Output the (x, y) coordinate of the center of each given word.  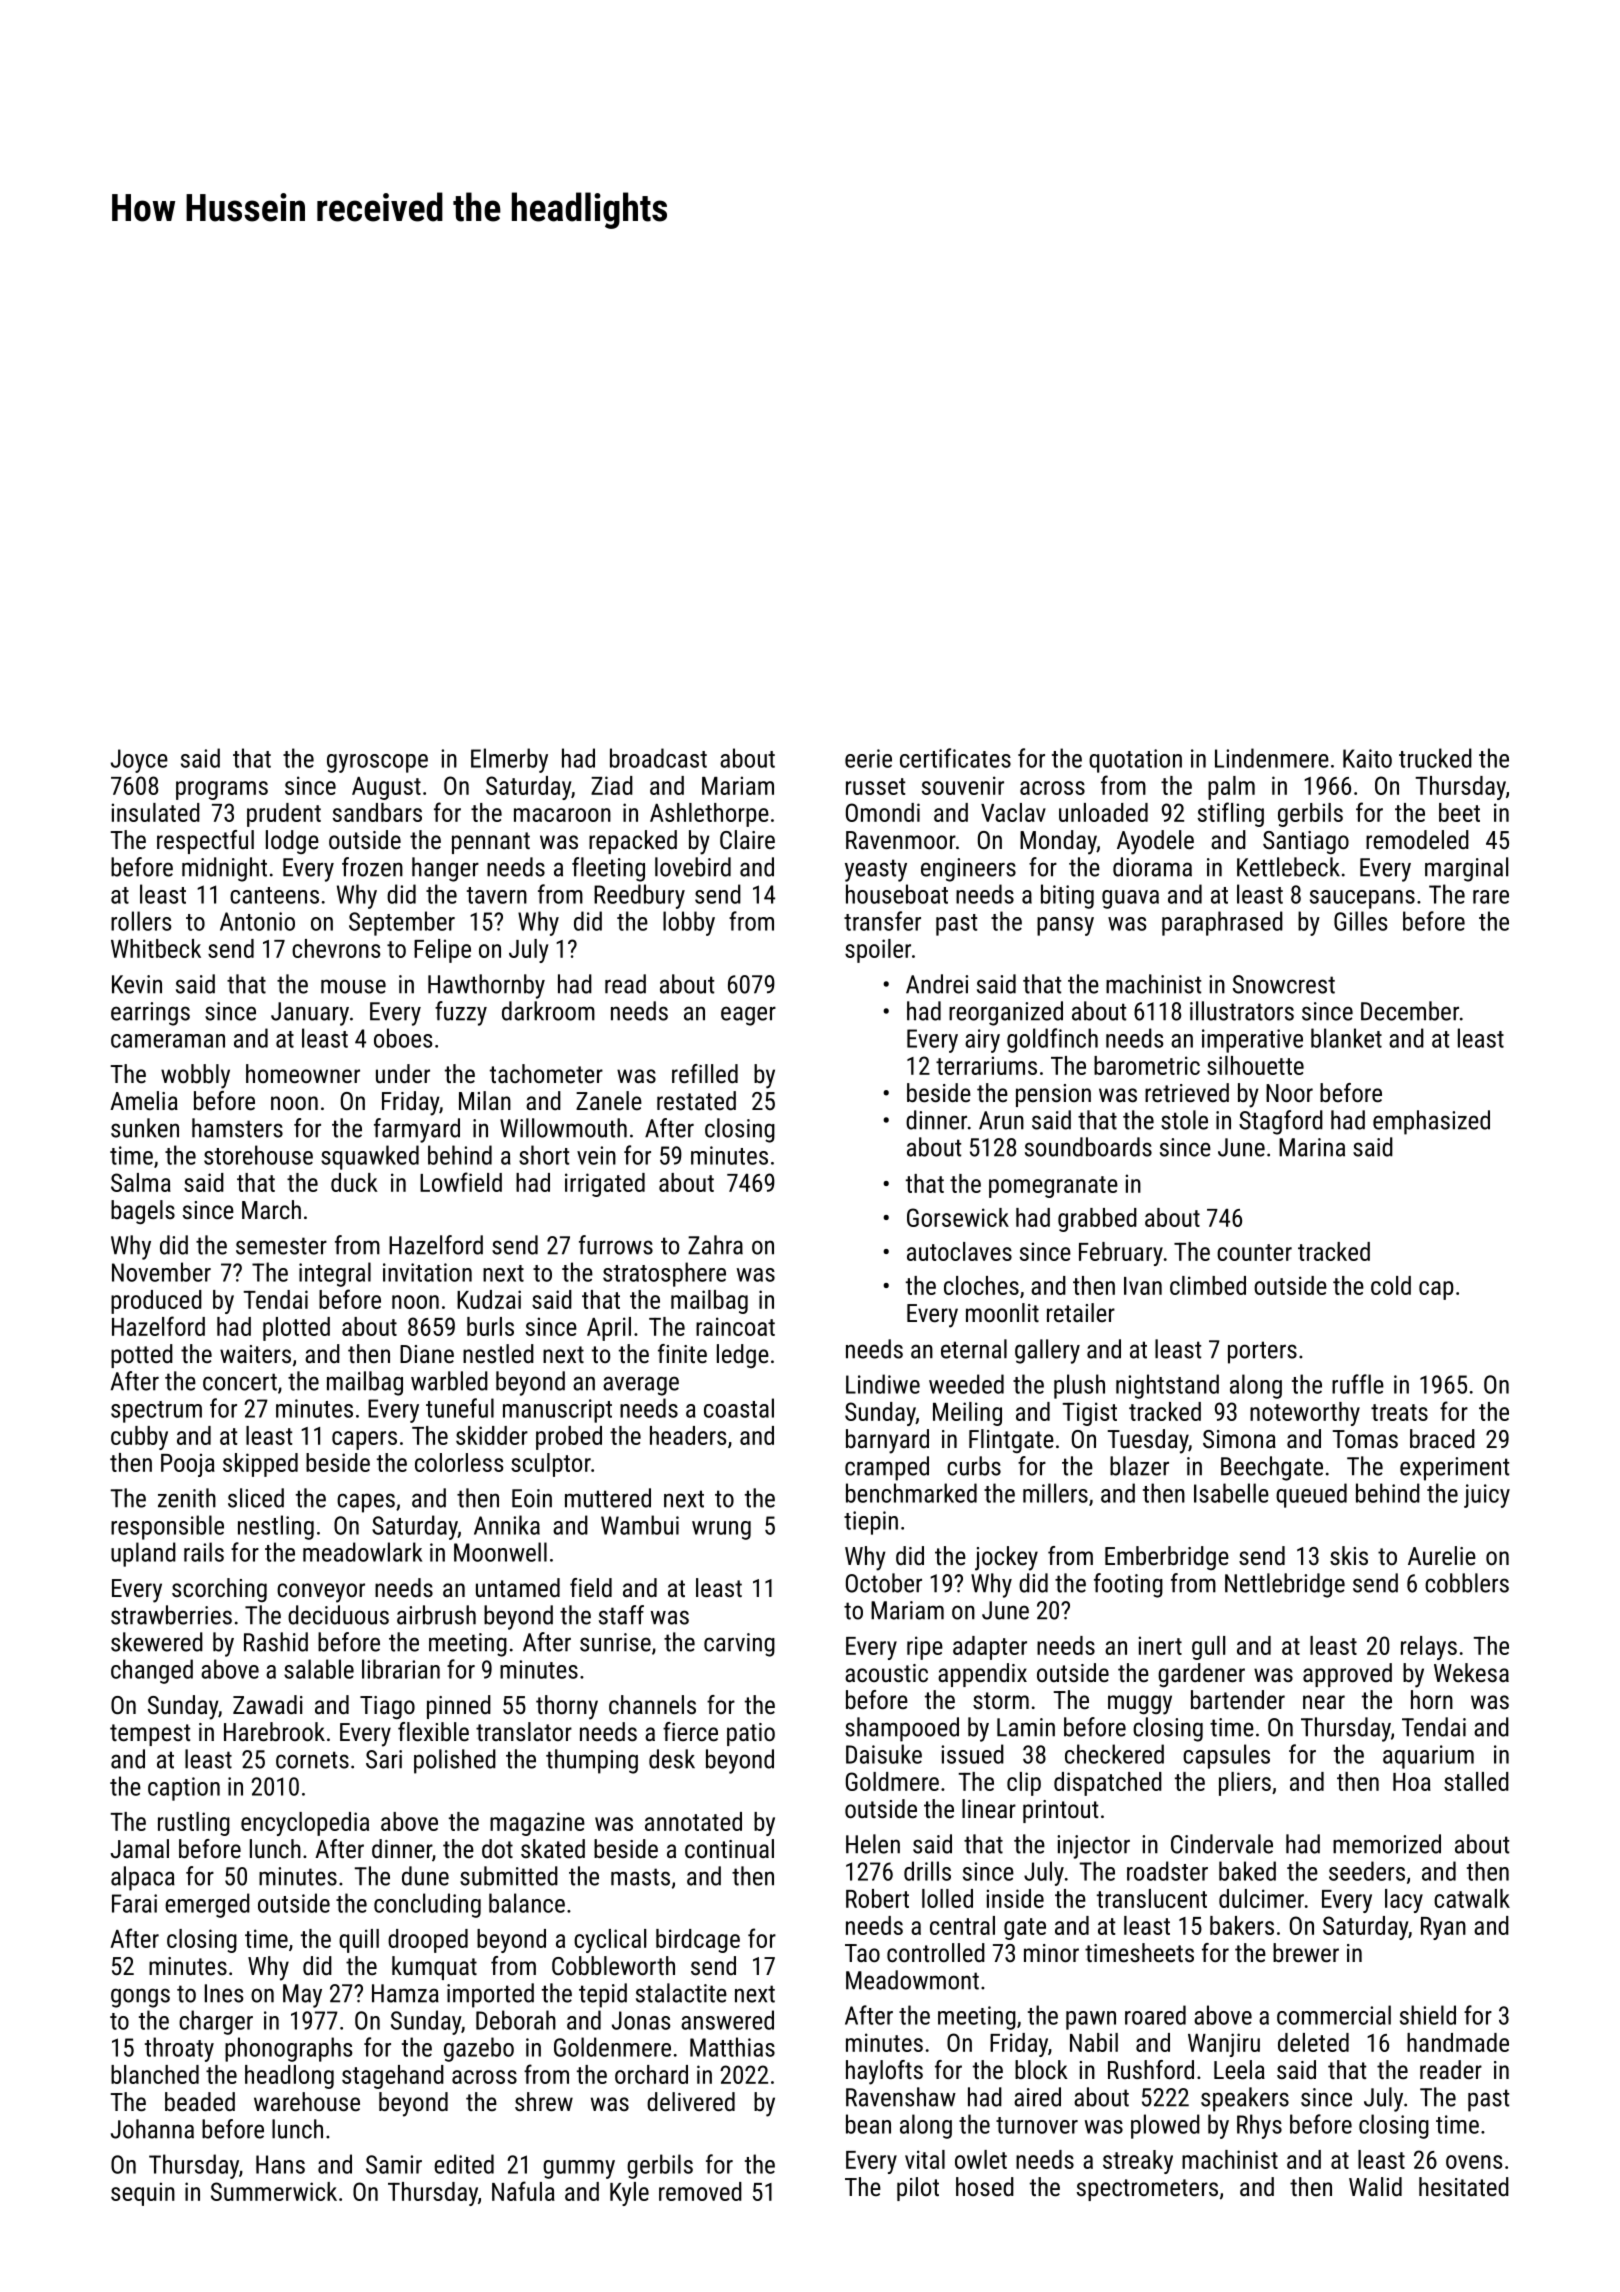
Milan (485, 1100)
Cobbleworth (613, 1965)
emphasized (1431, 1122)
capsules (1226, 1756)
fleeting (608, 869)
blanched (155, 2074)
